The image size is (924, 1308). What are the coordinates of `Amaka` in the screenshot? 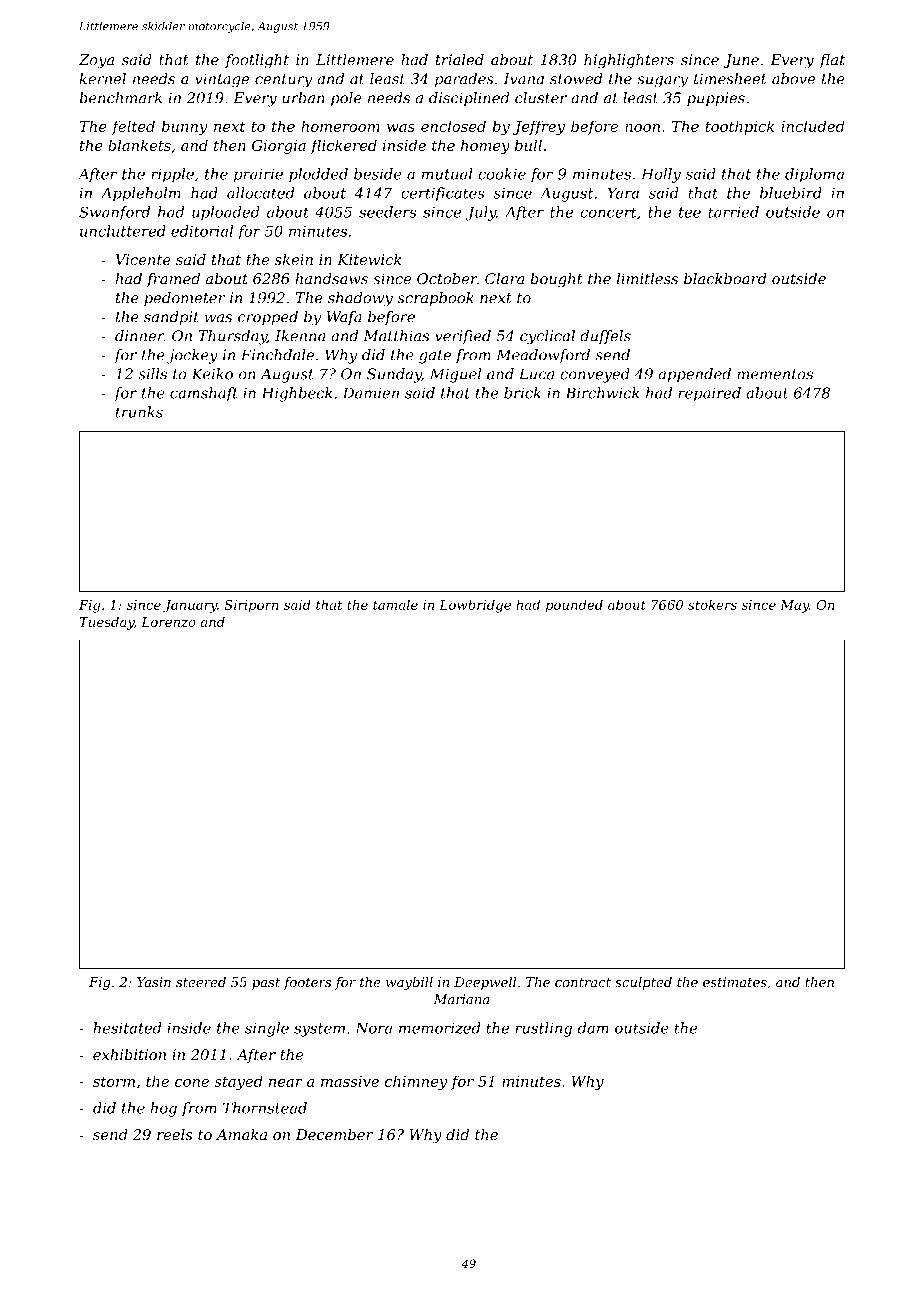 It's located at (241, 1134).
